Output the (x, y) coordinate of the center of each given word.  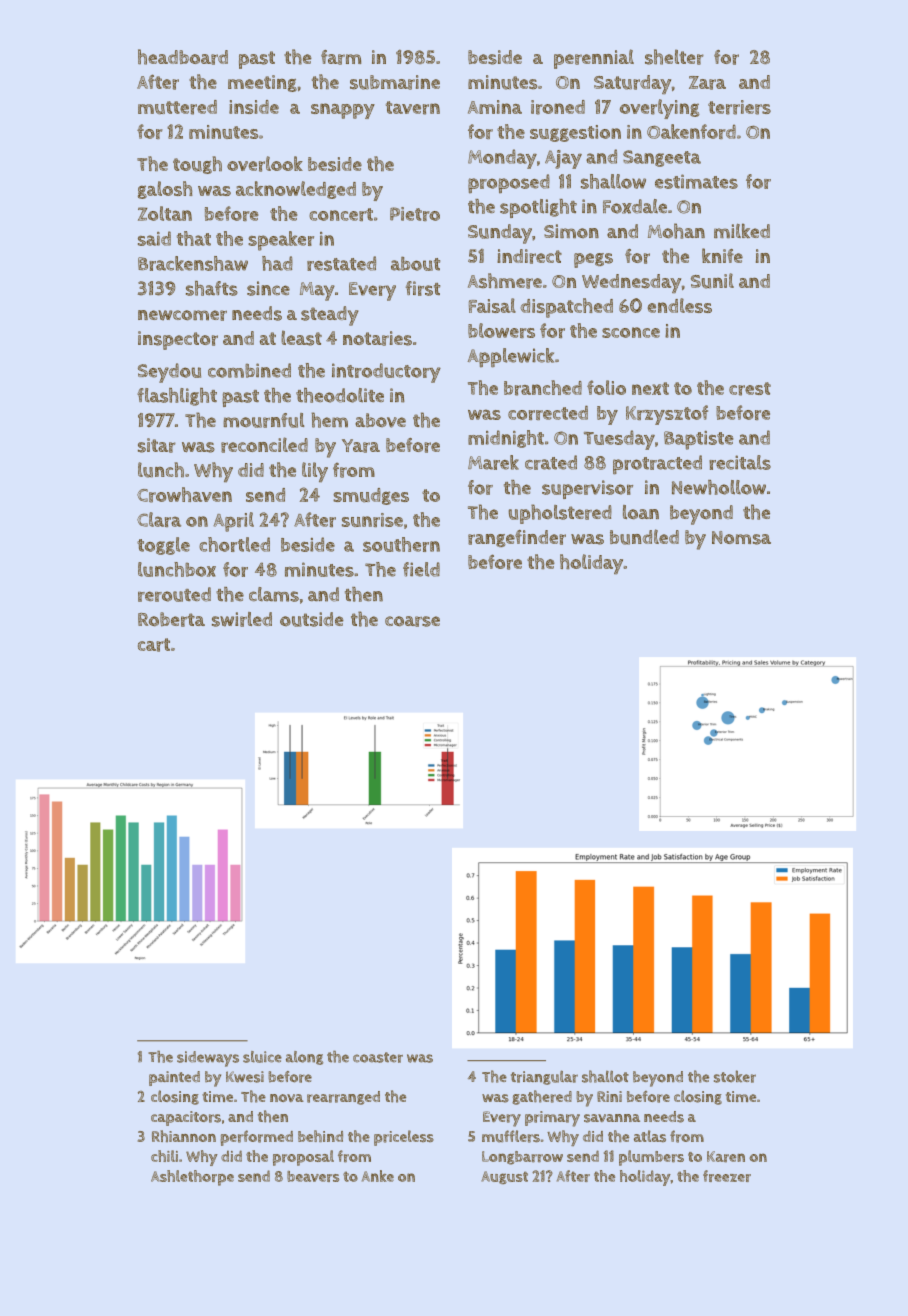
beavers (313, 1176)
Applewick (511, 358)
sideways (208, 1059)
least (301, 338)
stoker (735, 1076)
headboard (183, 57)
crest (750, 389)
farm (341, 57)
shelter (674, 57)
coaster (378, 1057)
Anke (378, 1176)
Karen (726, 1157)
